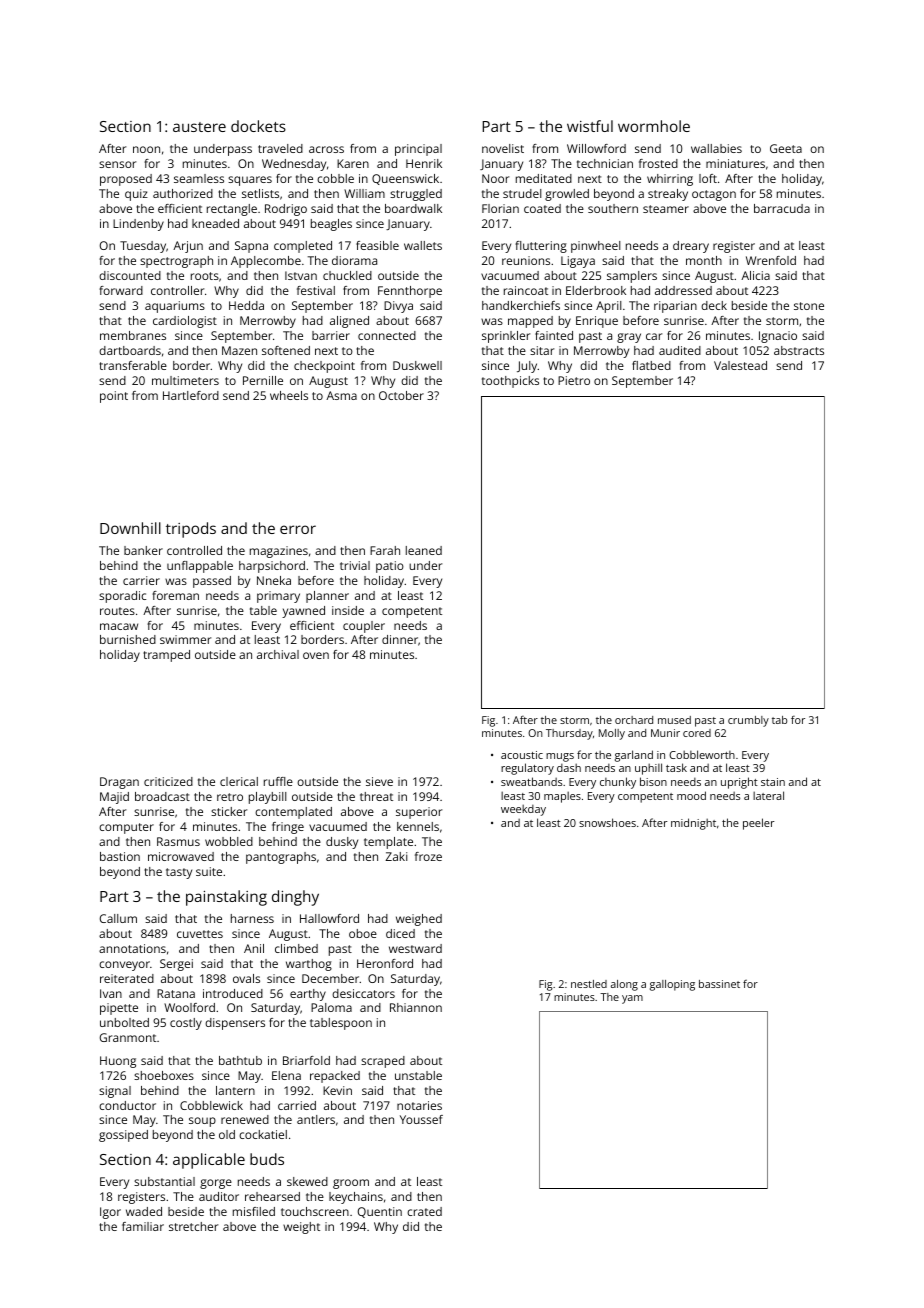  What do you see at coordinates (503, 148) in the screenshot?
I see `novelist` at bounding box center [503, 148].
